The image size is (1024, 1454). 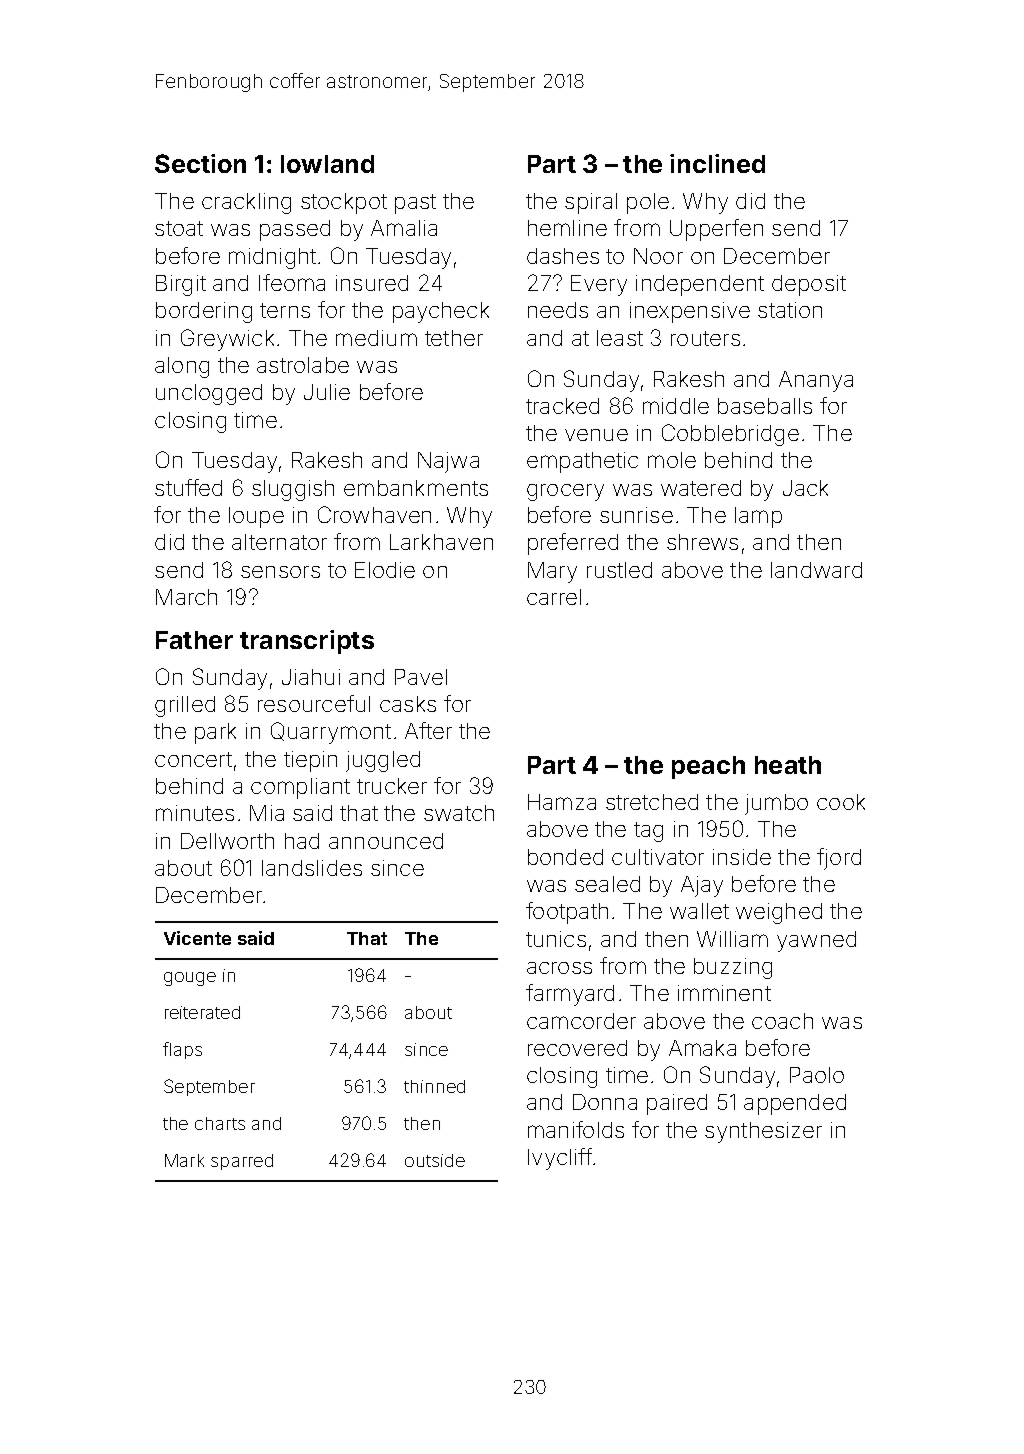 What do you see at coordinates (441, 542) in the document?
I see `Larkhaven` at bounding box center [441, 542].
